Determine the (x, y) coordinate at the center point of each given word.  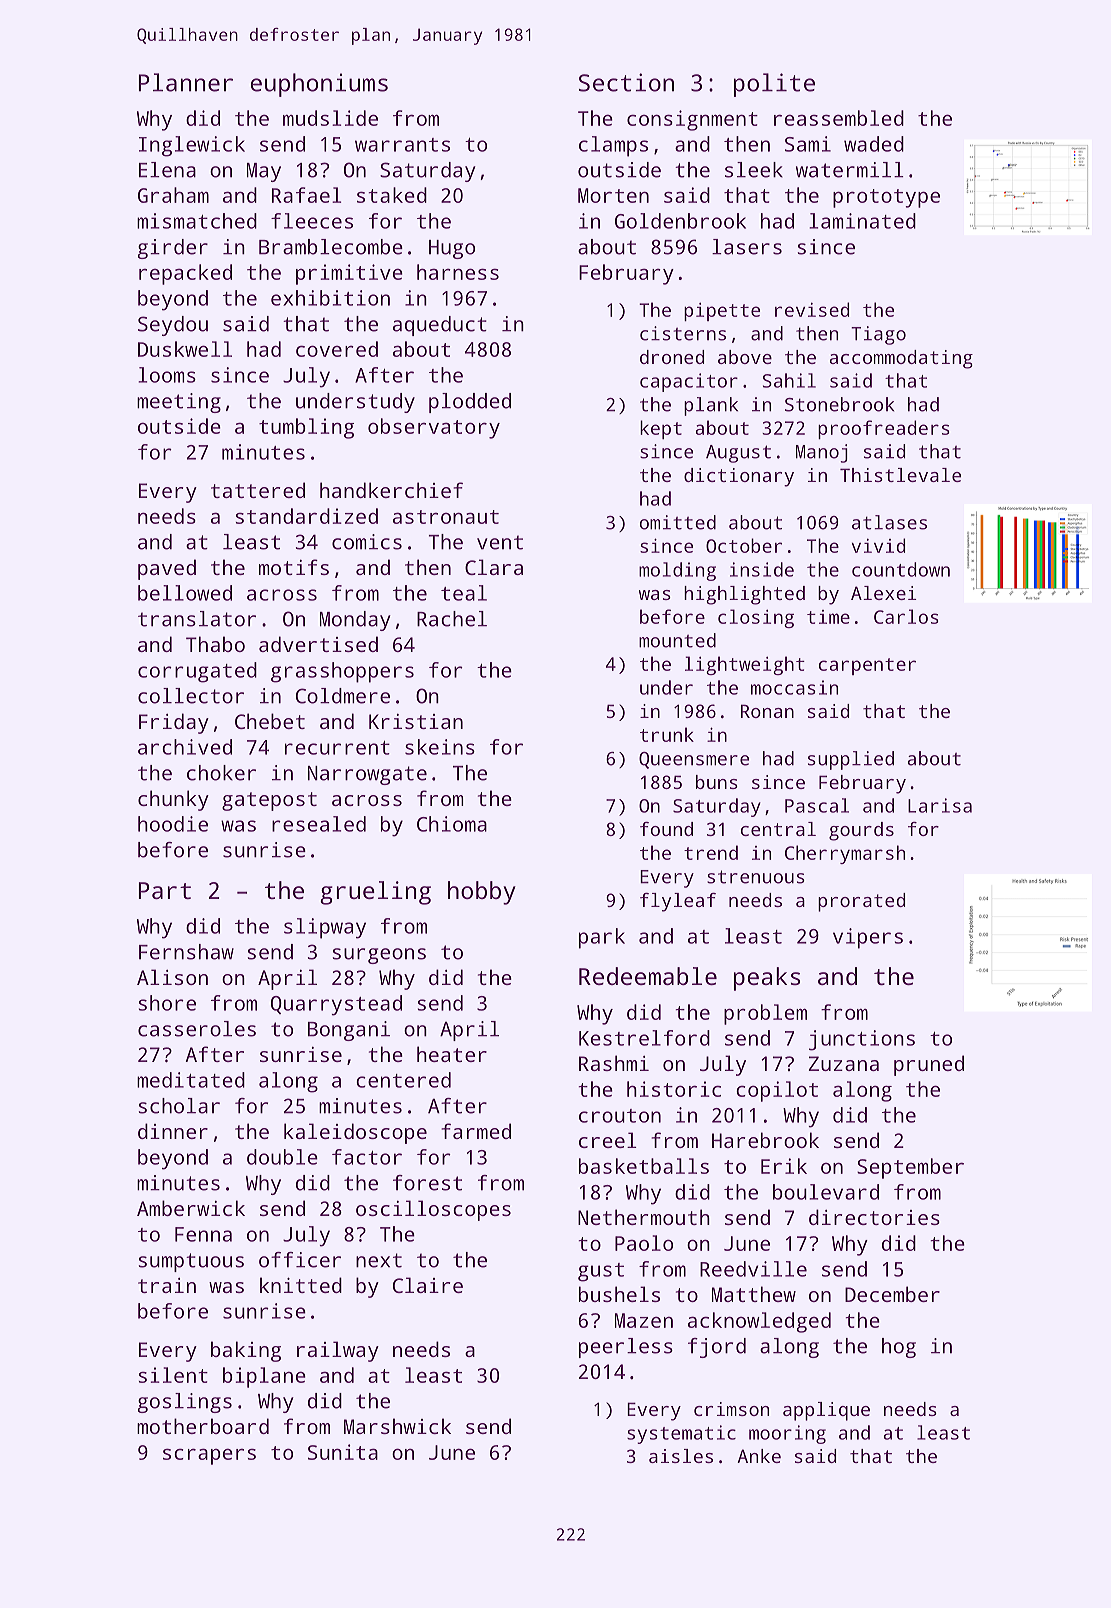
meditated (191, 1080)
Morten (613, 195)
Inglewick (192, 146)
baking (246, 1351)
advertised (318, 644)
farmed (476, 1131)
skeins (440, 747)
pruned (929, 1065)
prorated (861, 902)
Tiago (878, 335)
